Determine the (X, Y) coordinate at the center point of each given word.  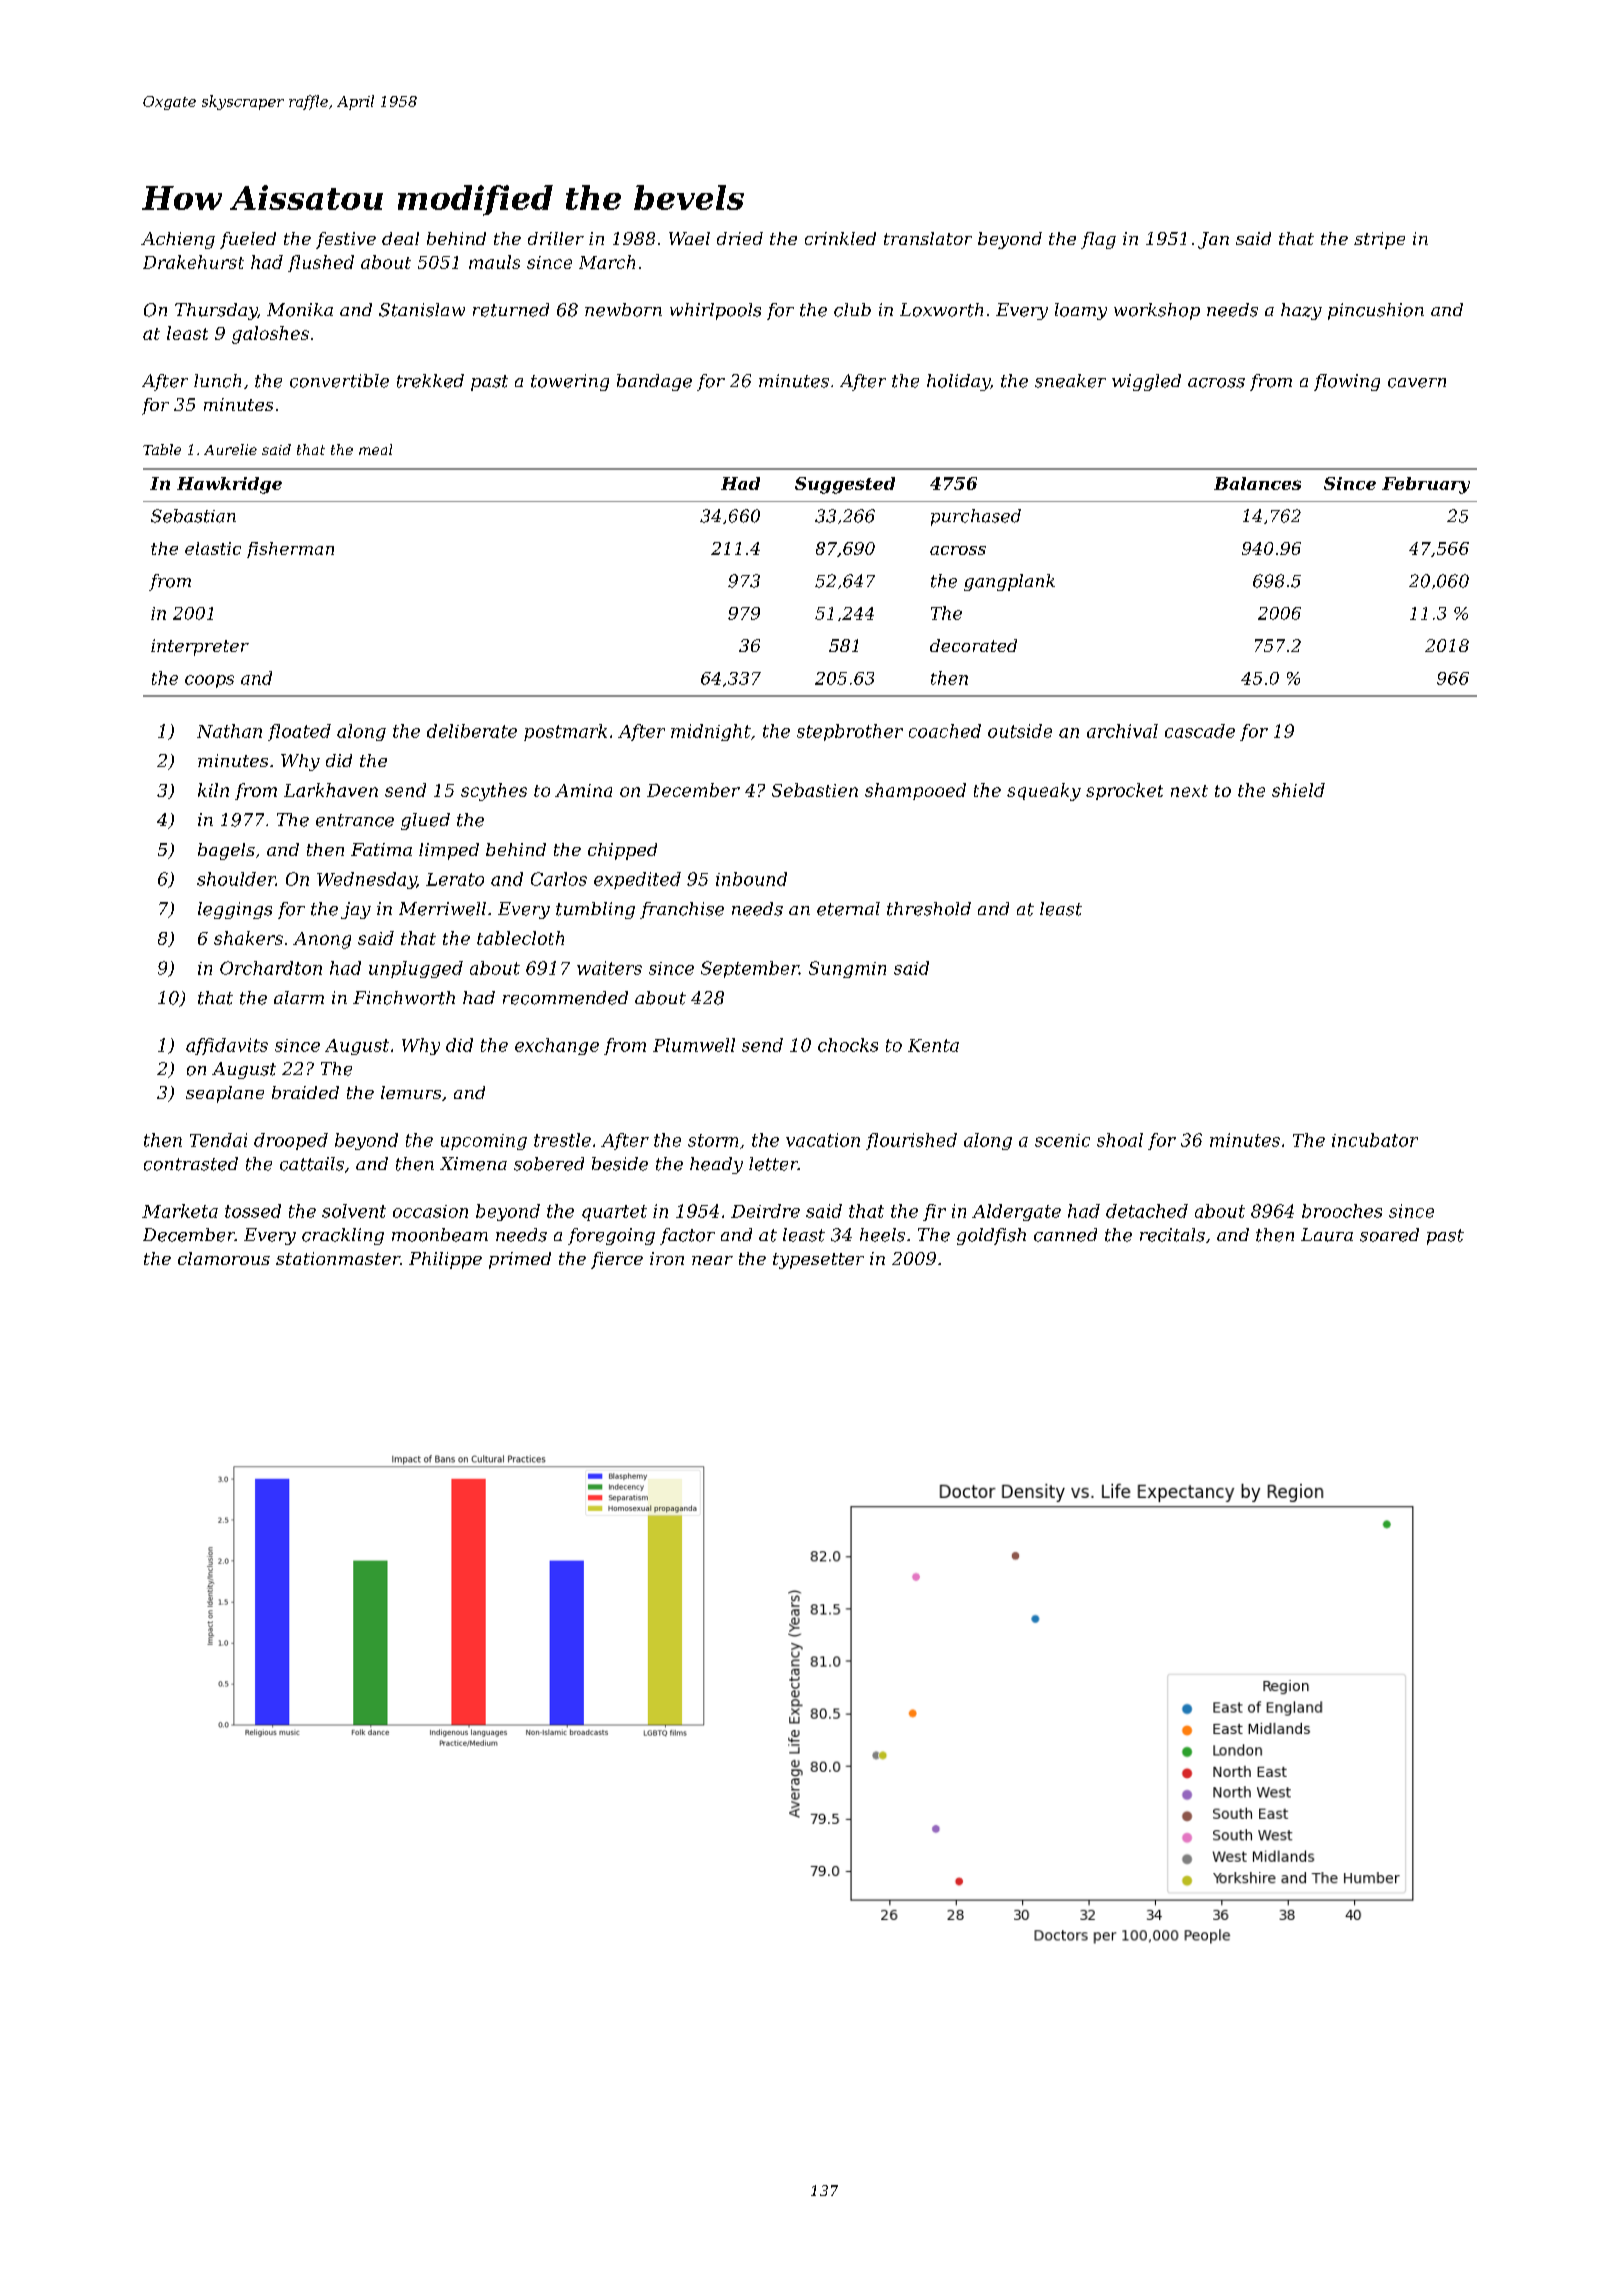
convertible (339, 381)
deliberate (472, 731)
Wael (689, 238)
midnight (711, 732)
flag (1098, 240)
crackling (343, 1236)
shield (1298, 790)
